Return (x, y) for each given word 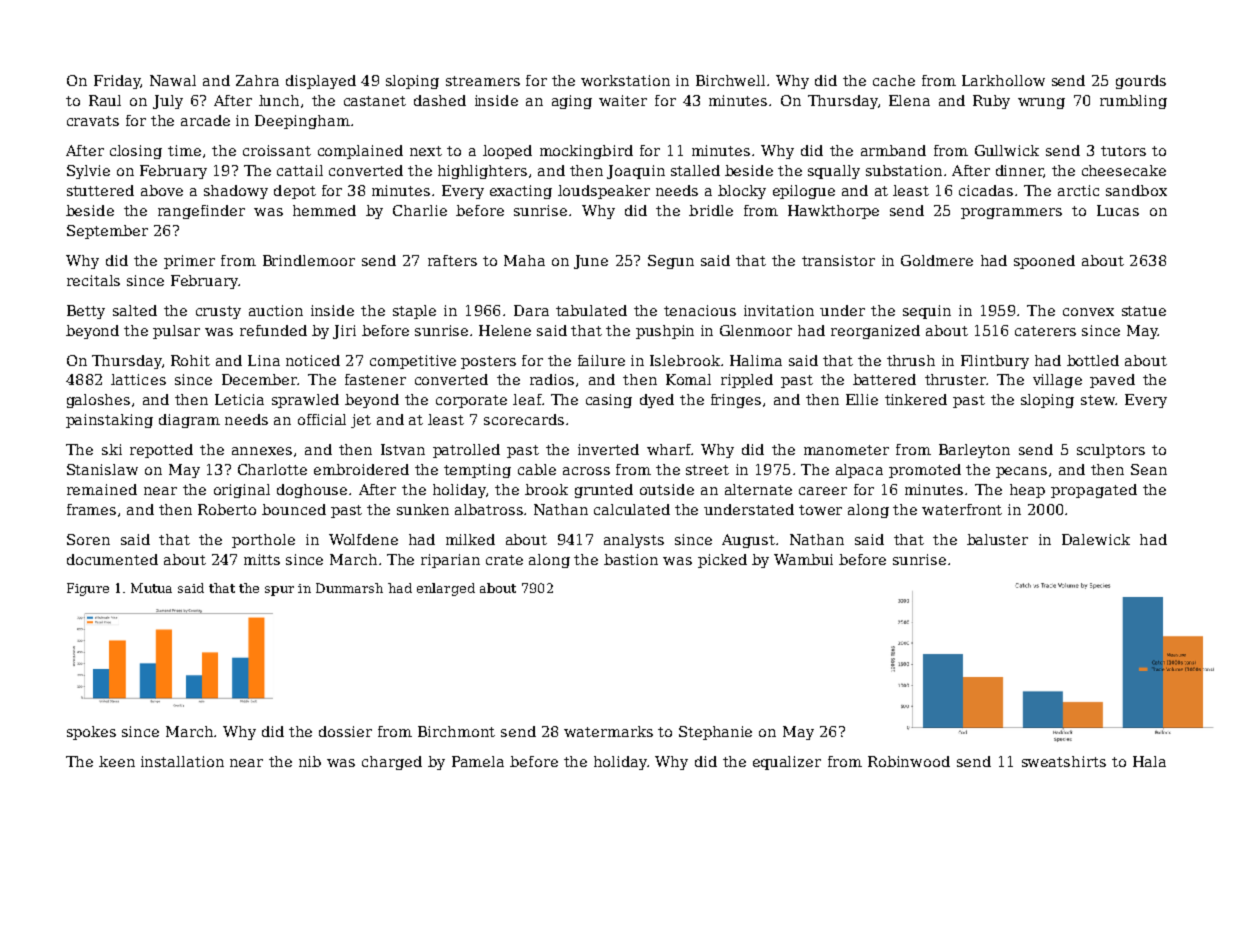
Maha (524, 260)
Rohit (190, 360)
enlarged (446, 589)
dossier (345, 731)
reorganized (875, 332)
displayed (321, 82)
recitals (93, 280)
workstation (625, 80)
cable (537, 469)
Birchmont (456, 731)
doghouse (312, 491)
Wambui (803, 559)
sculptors (1111, 451)
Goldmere (937, 260)
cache (894, 80)
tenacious (700, 310)
